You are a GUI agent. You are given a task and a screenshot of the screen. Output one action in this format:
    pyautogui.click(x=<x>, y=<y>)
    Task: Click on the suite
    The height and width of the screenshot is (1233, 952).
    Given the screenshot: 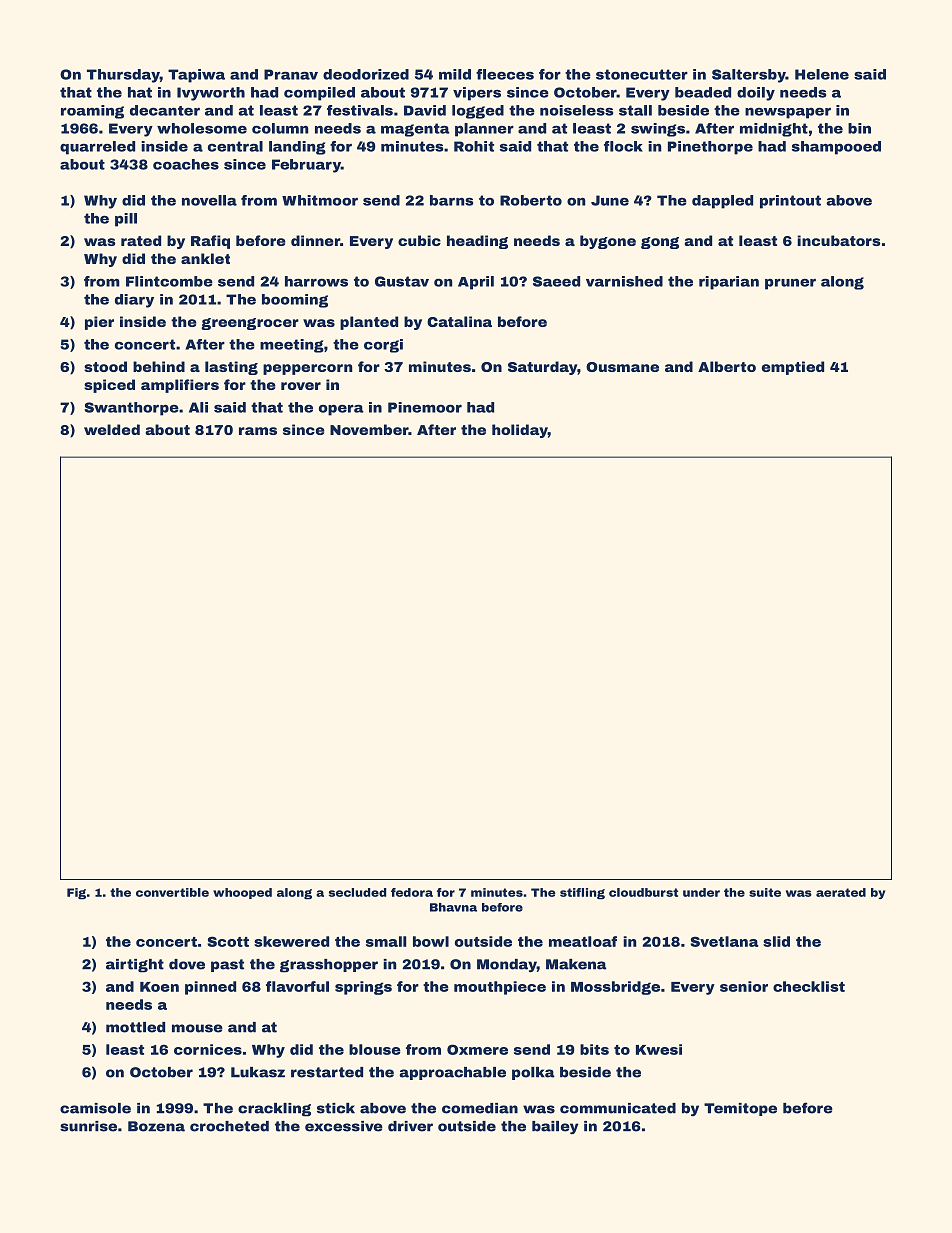 What is the action you would take?
    pyautogui.click(x=765, y=892)
